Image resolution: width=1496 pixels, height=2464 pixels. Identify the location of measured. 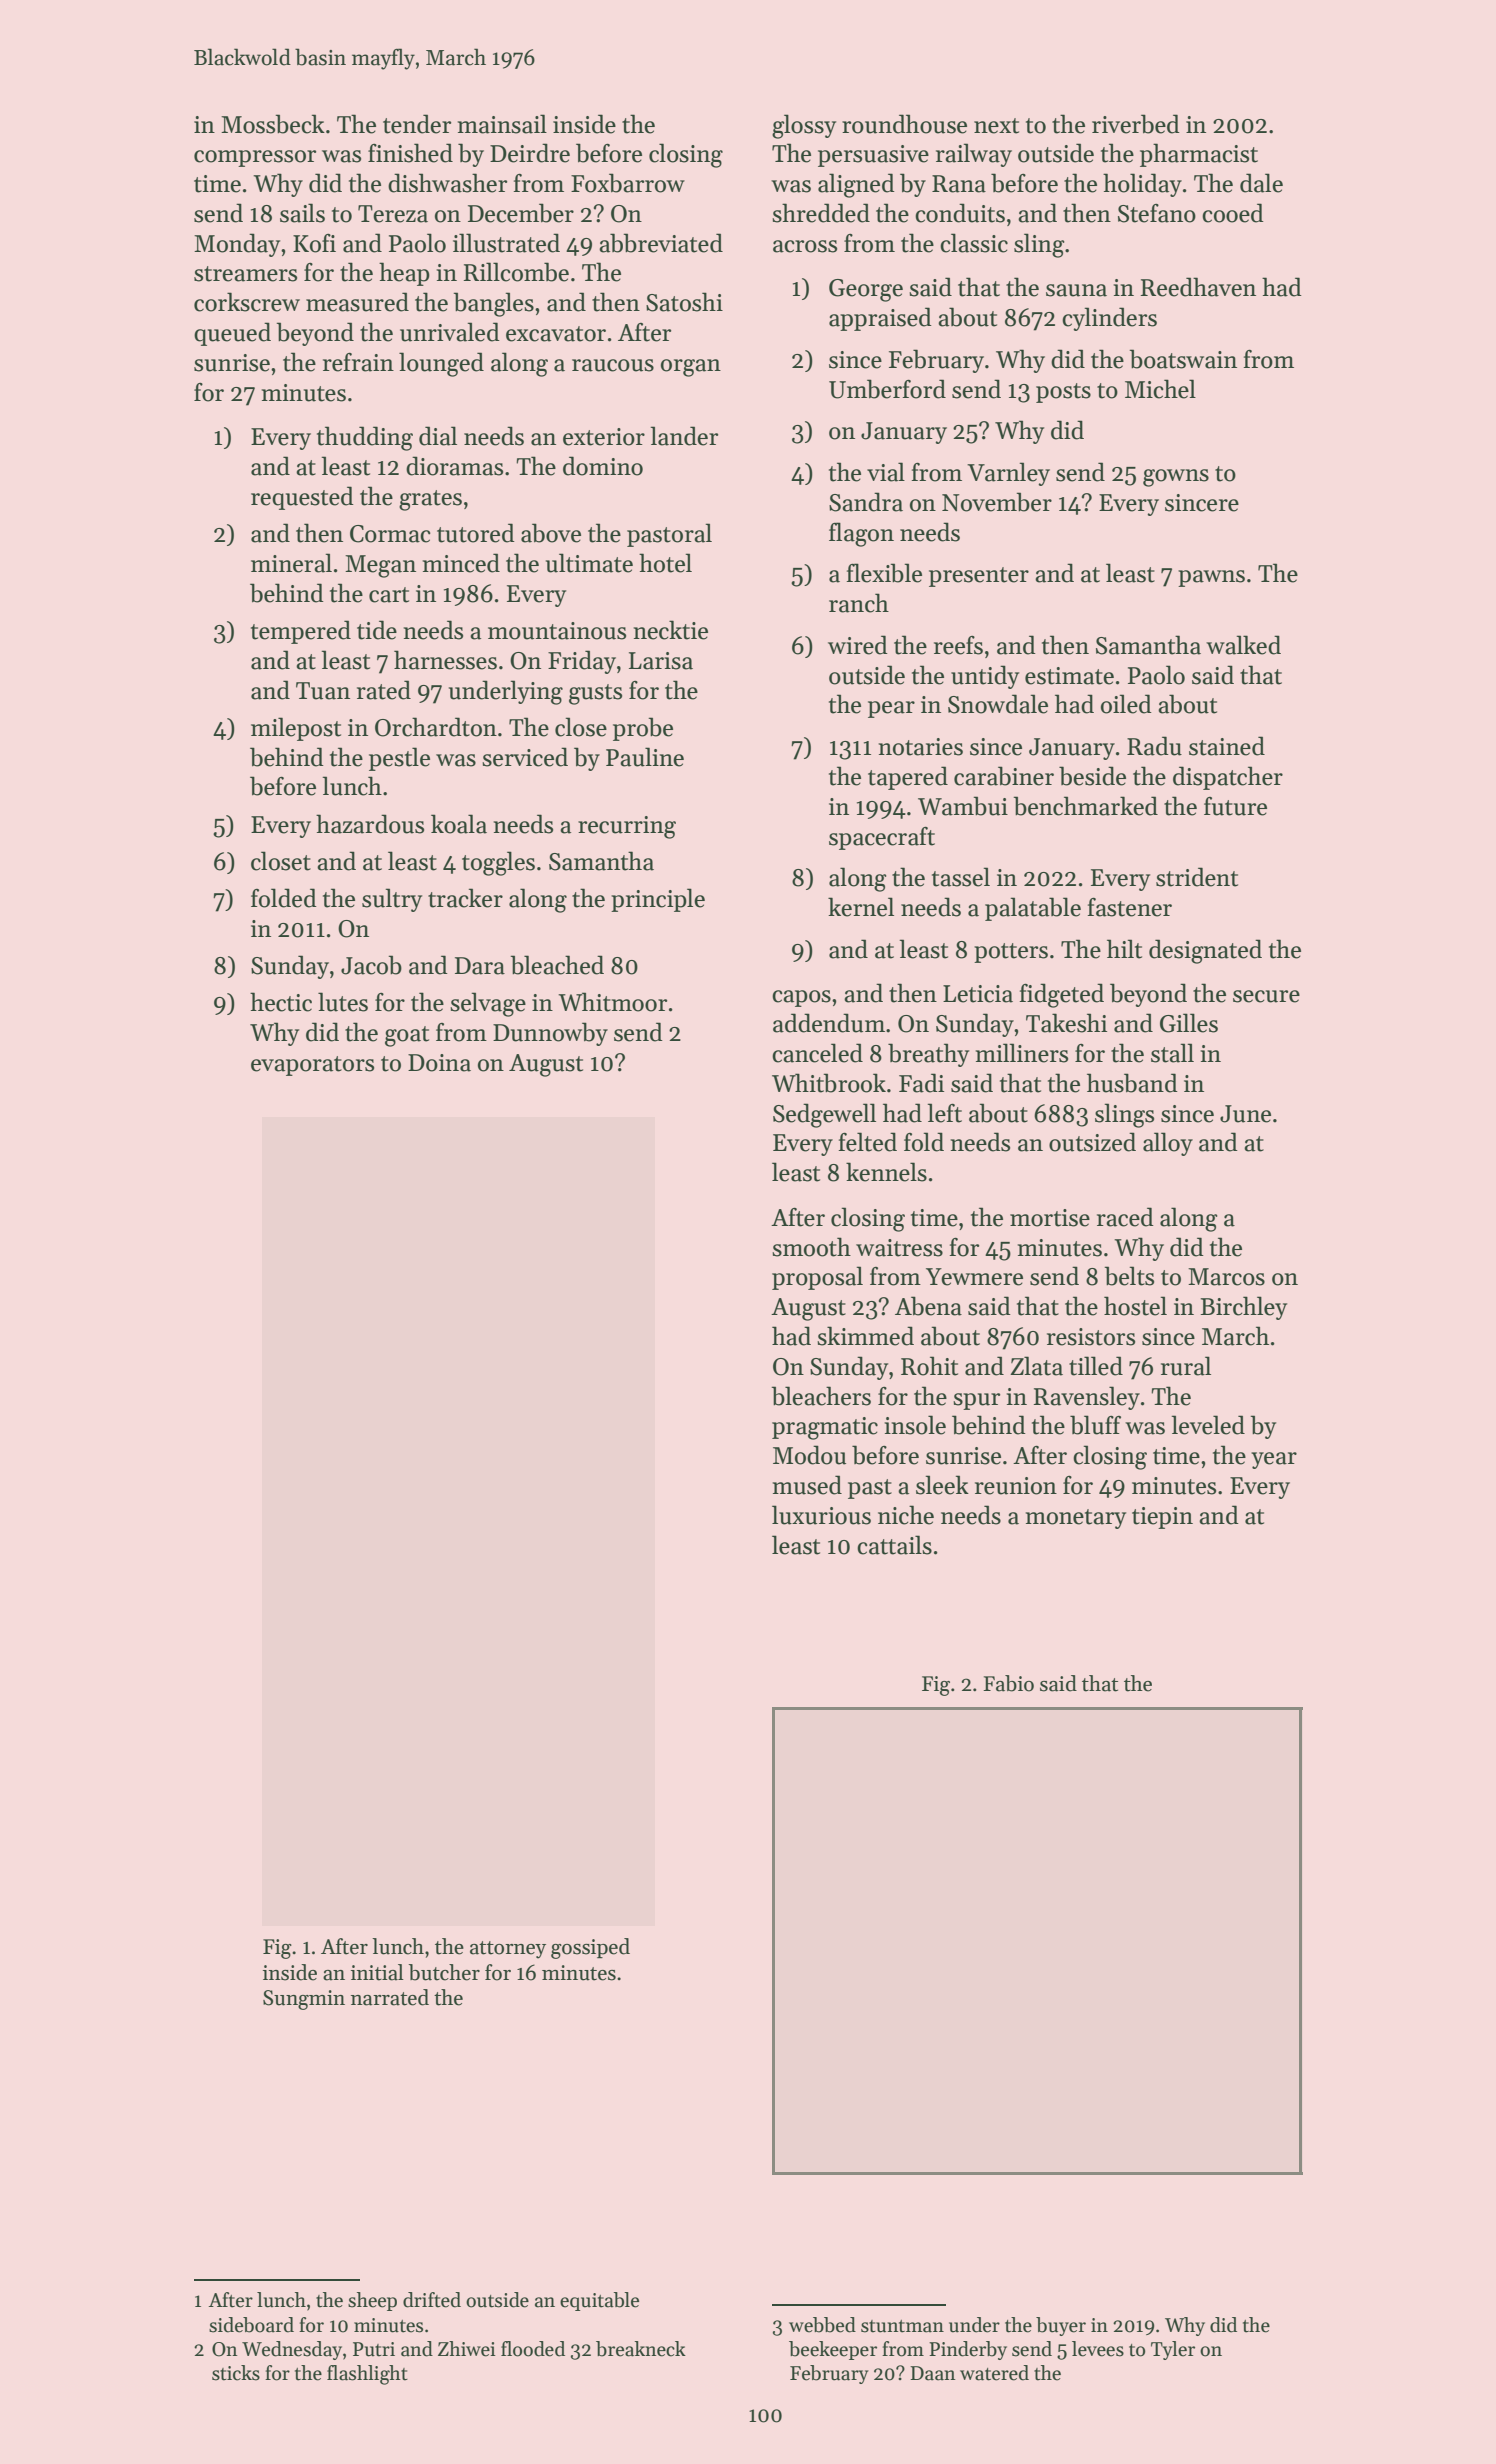
(357, 302).
